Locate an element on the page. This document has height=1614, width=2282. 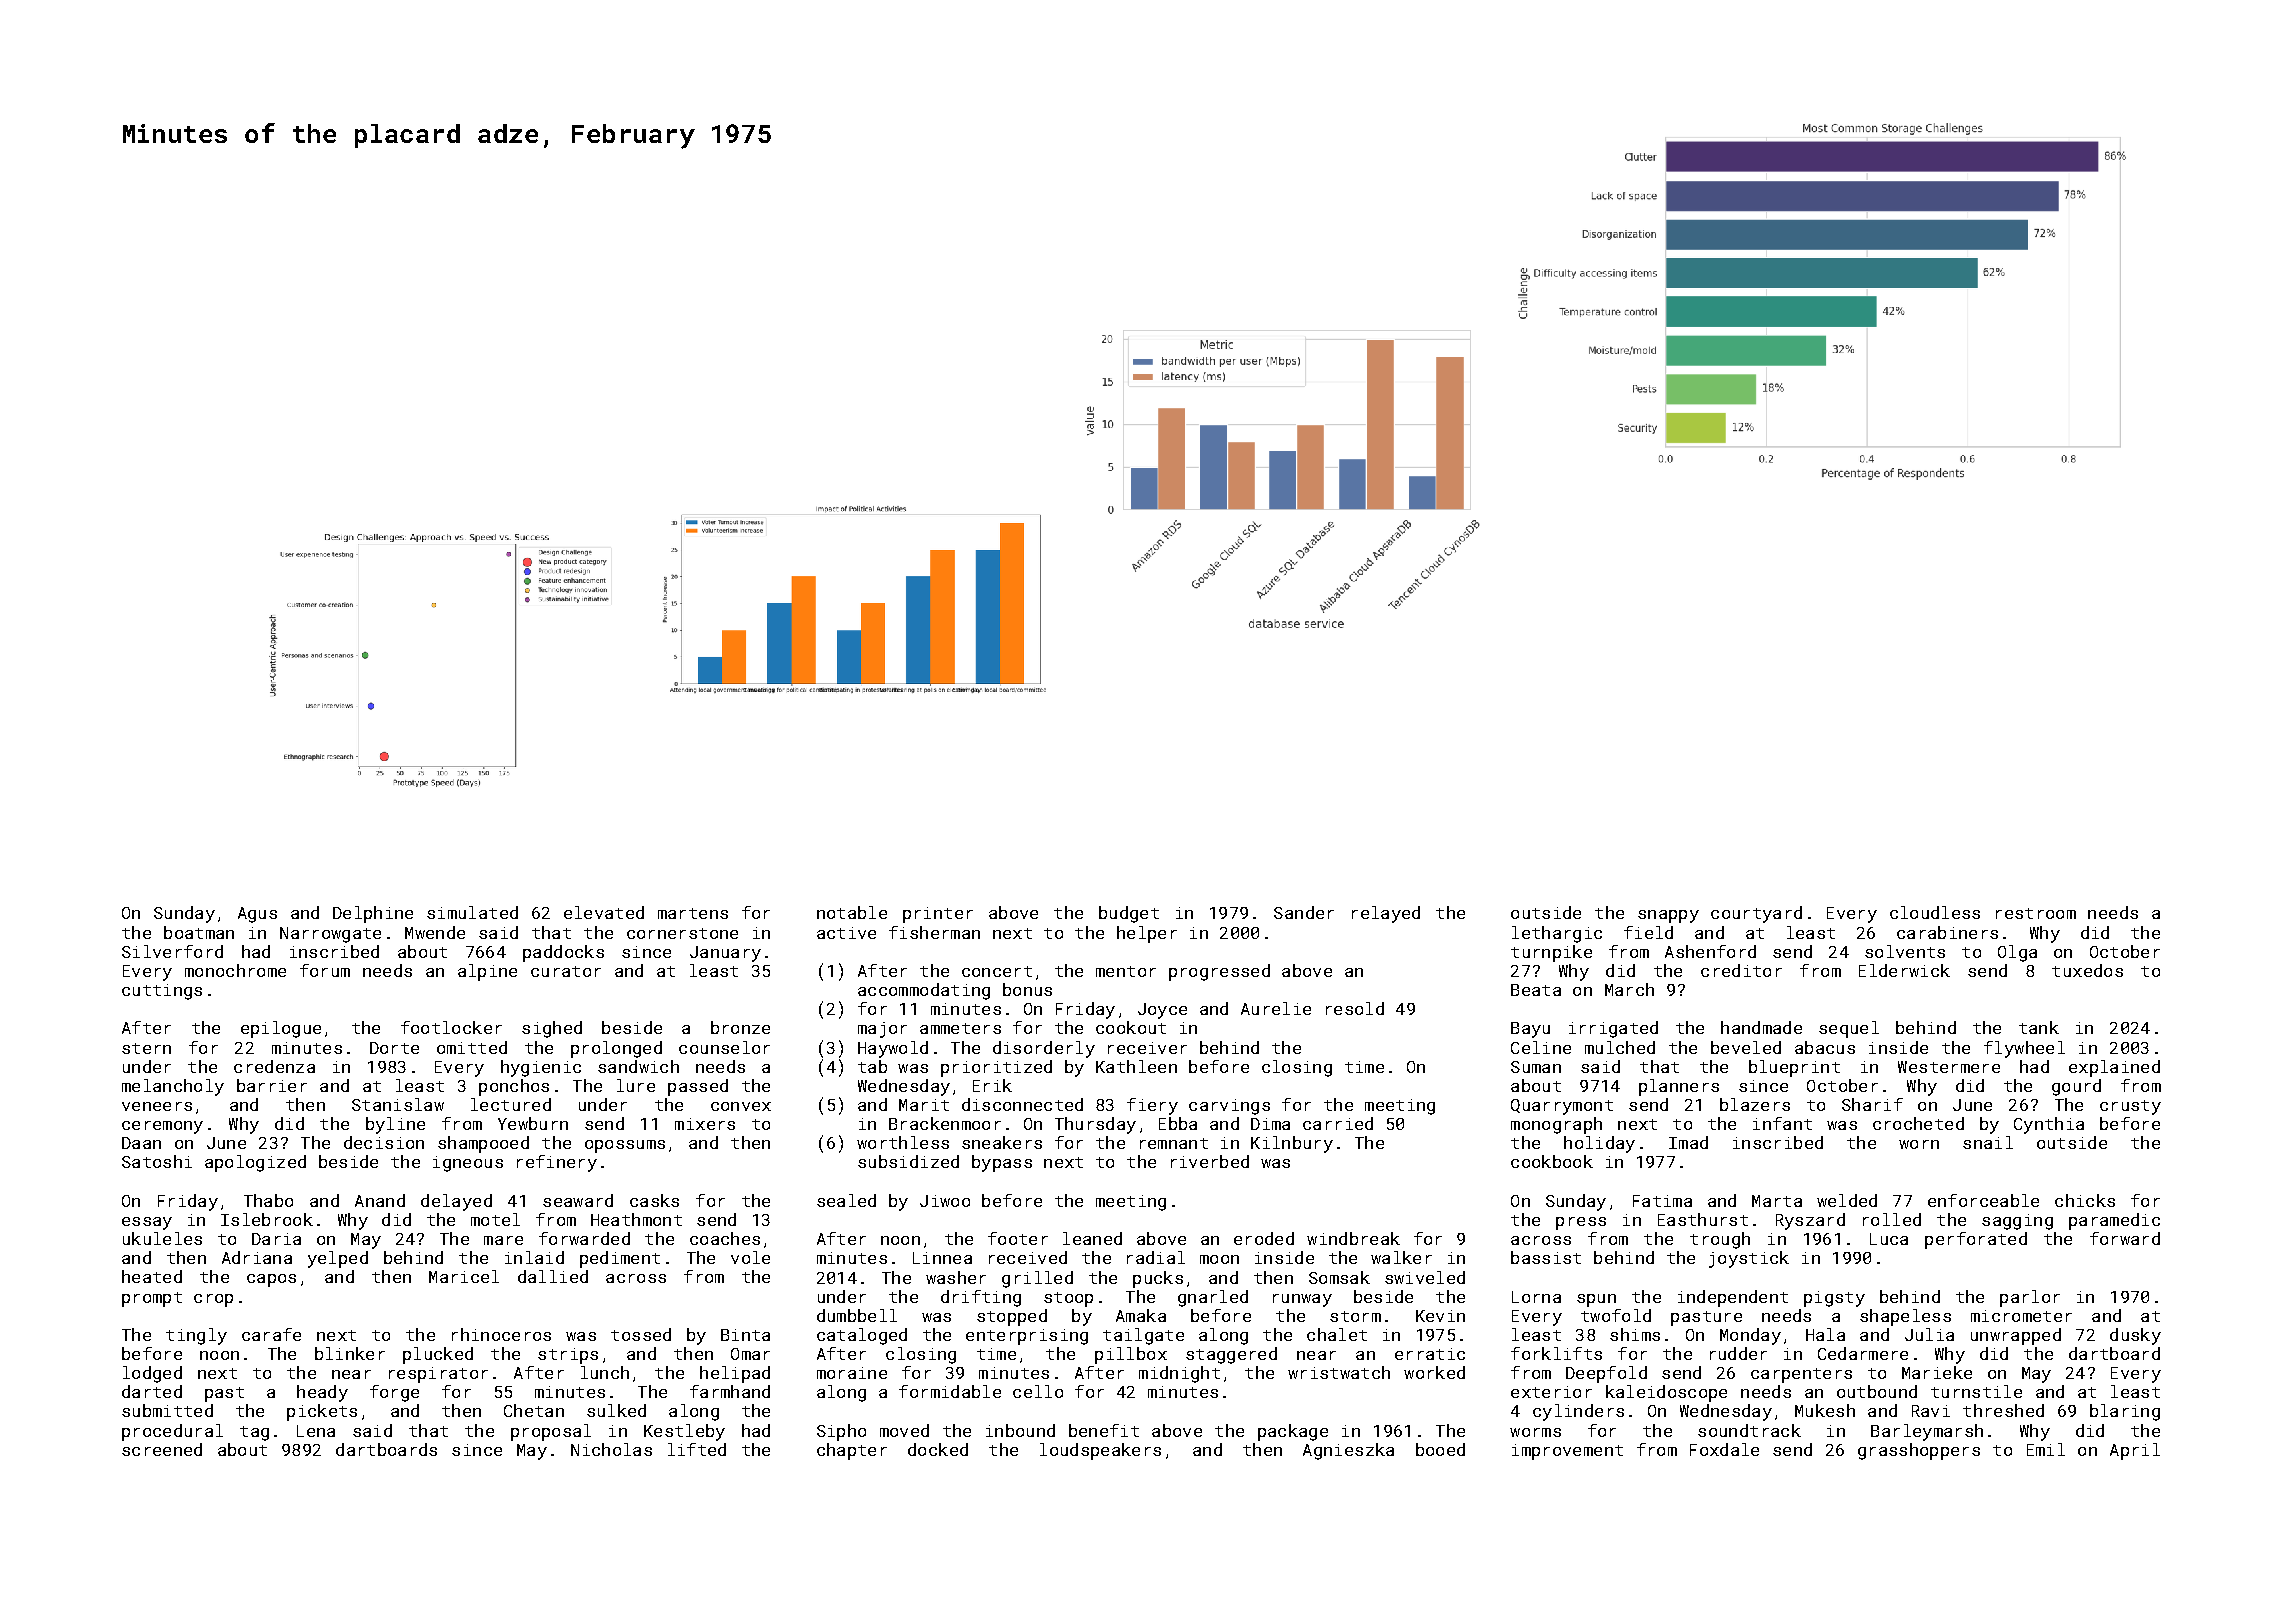
accommodating is located at coordinates (924, 991).
